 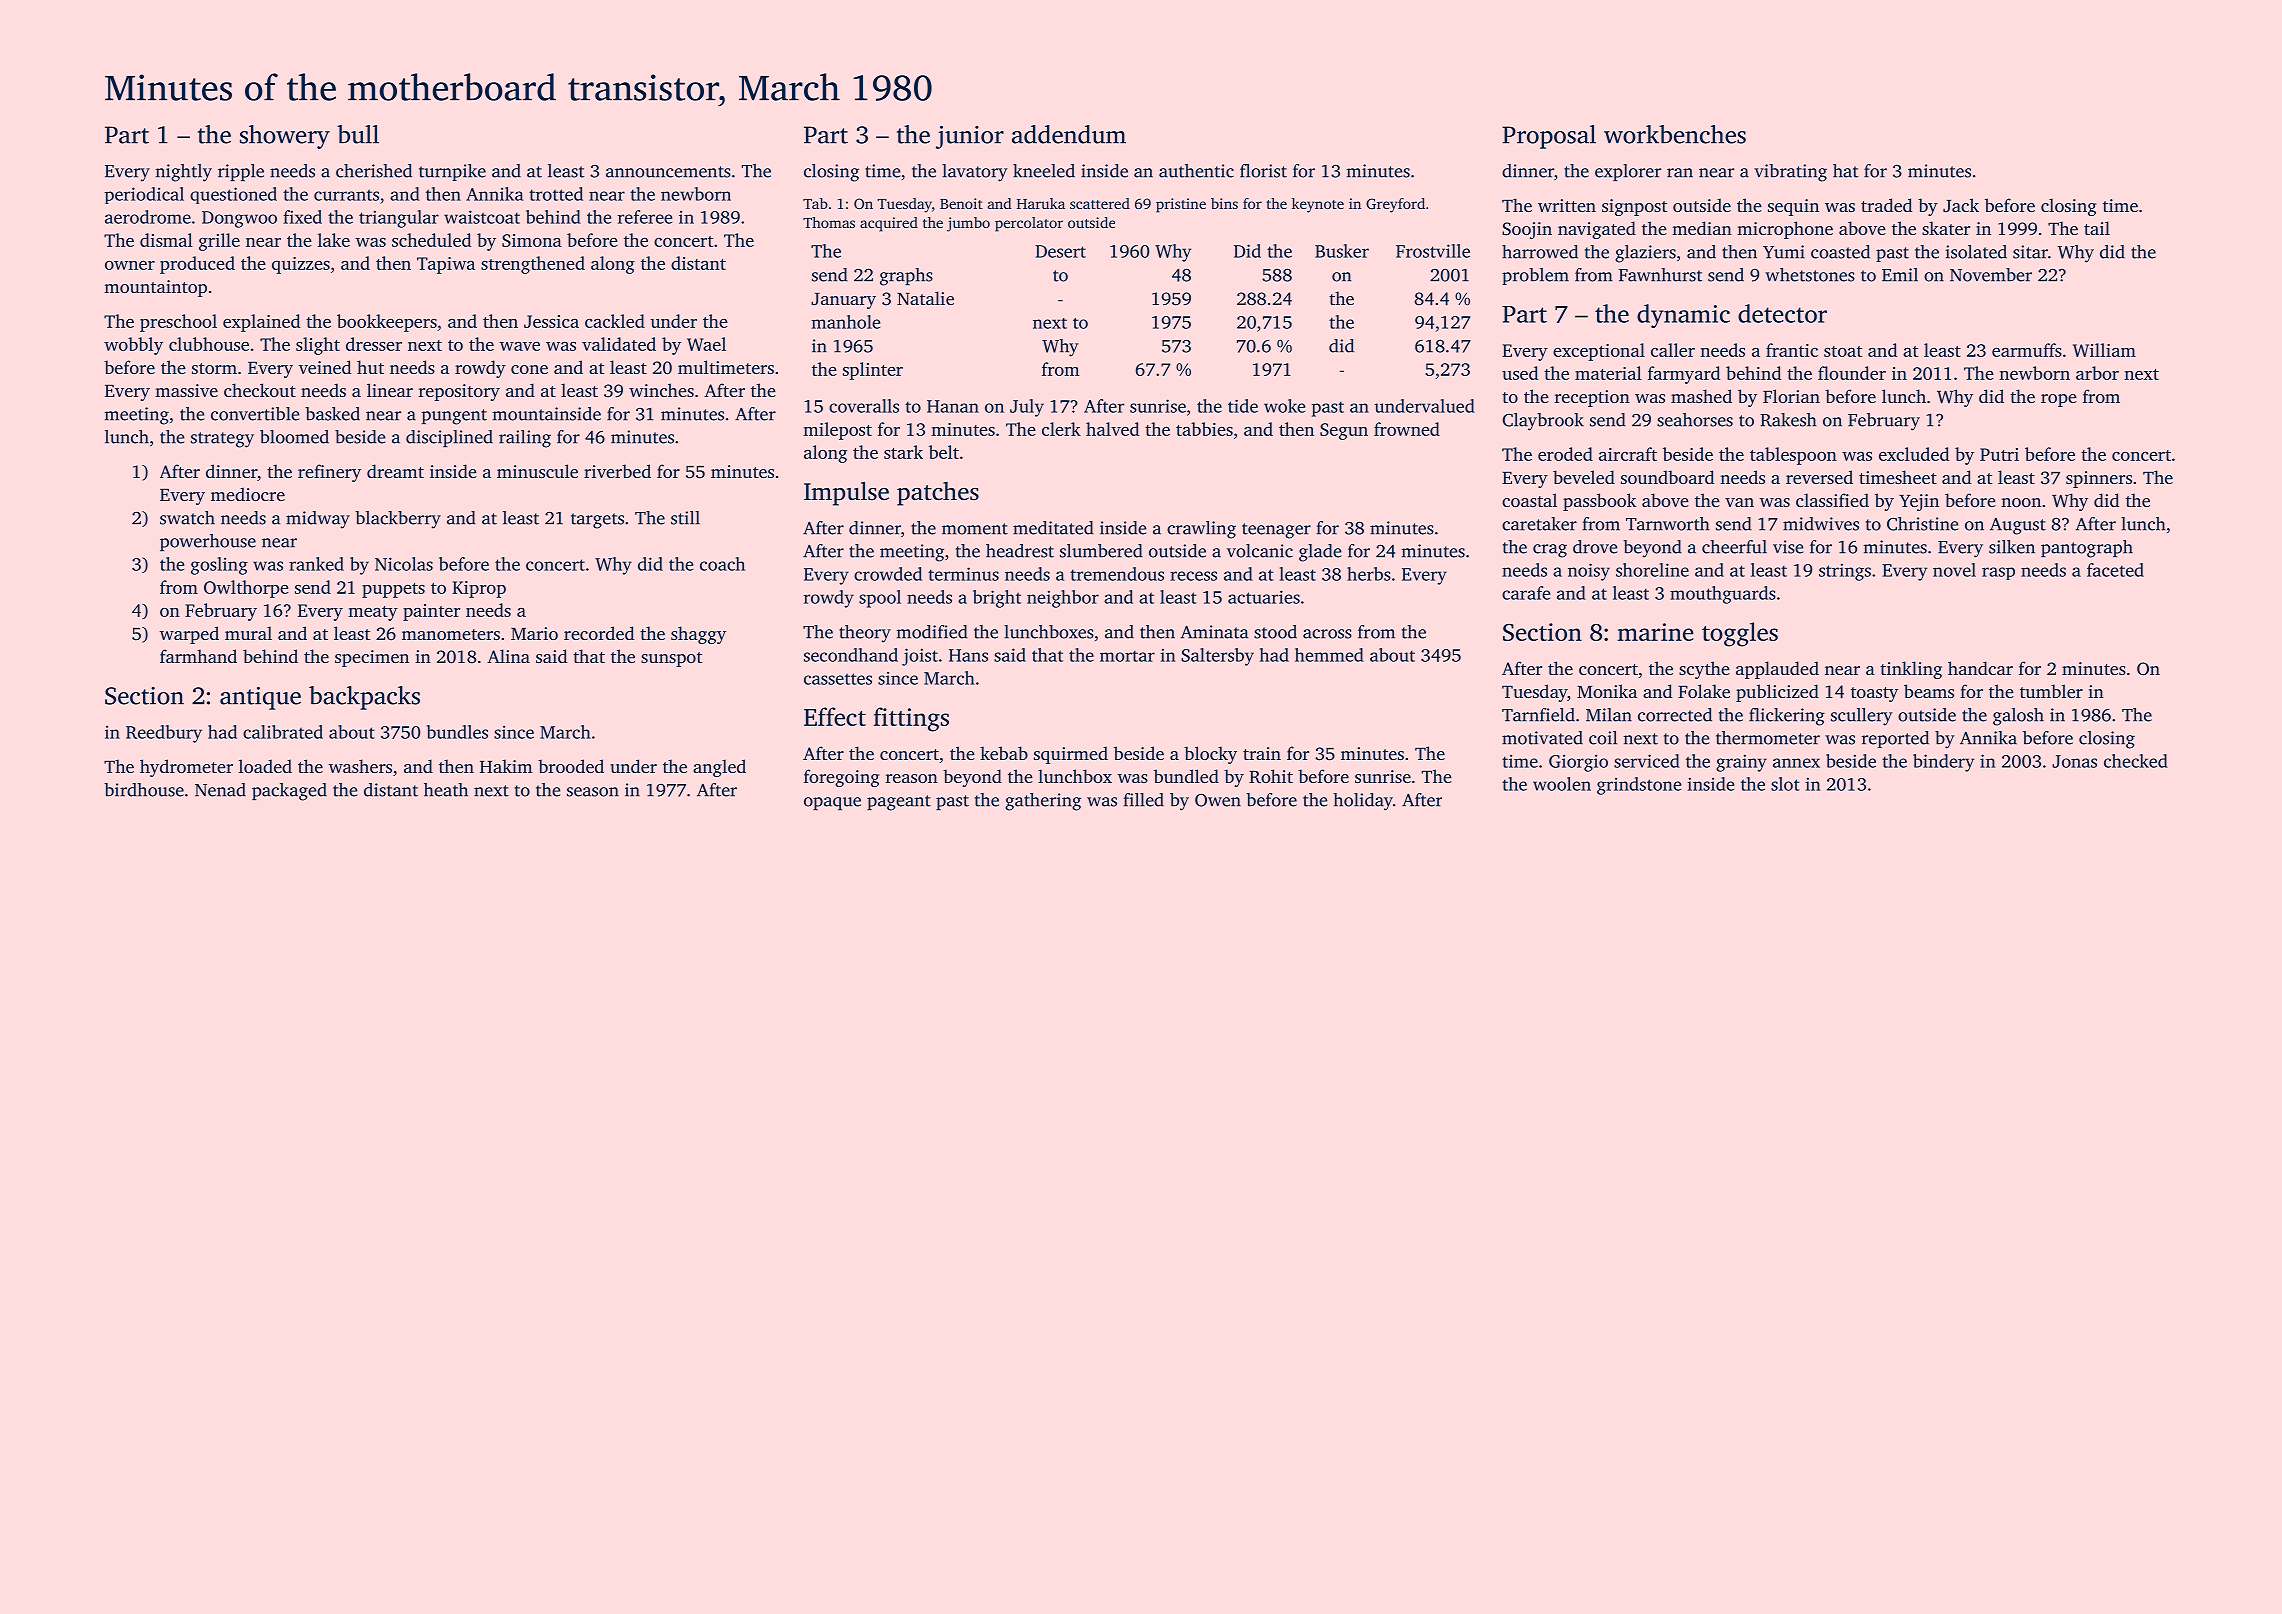 I want to click on blackberry, so click(x=398, y=520).
